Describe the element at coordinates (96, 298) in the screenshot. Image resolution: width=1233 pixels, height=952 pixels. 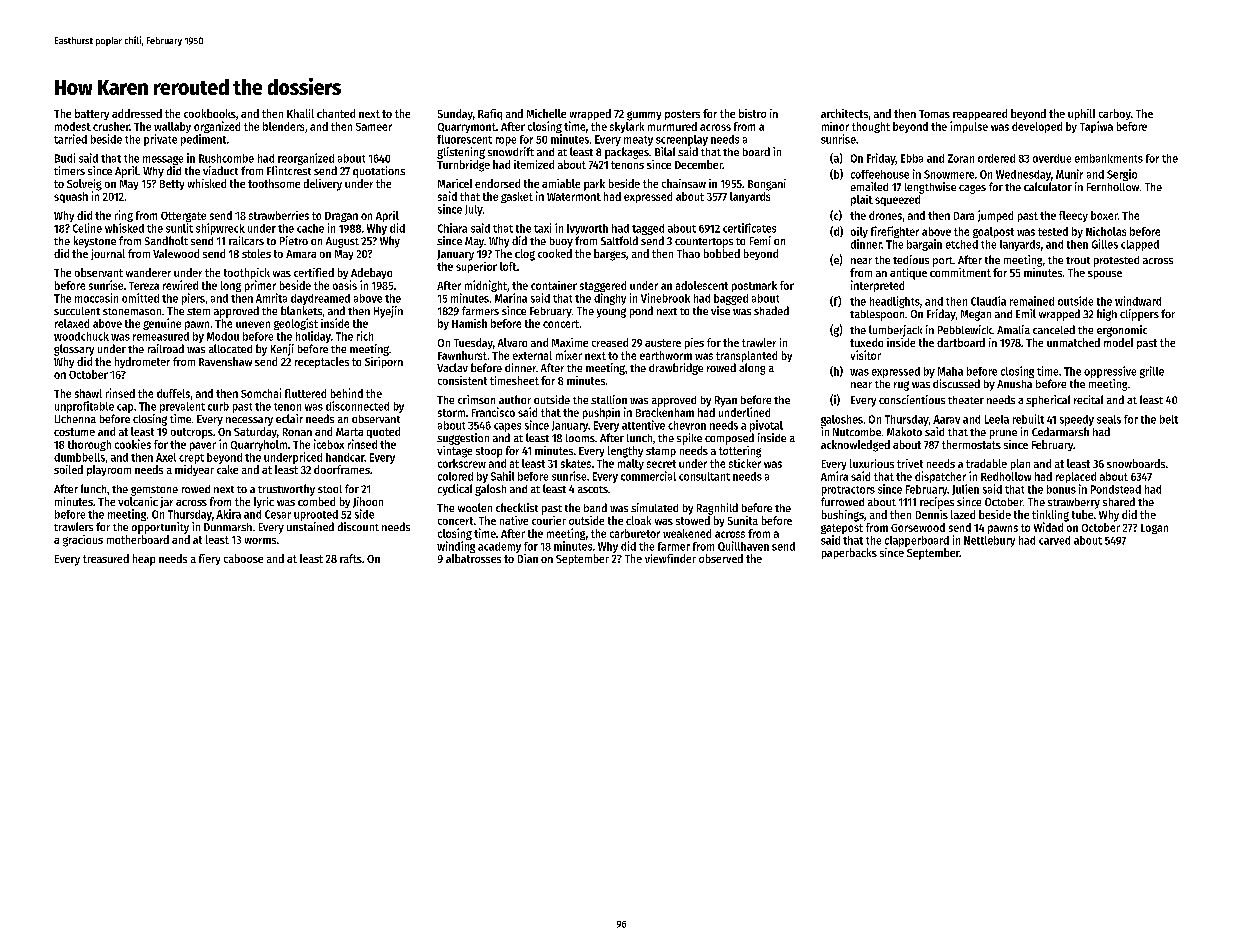
I see `moccasin` at that location.
